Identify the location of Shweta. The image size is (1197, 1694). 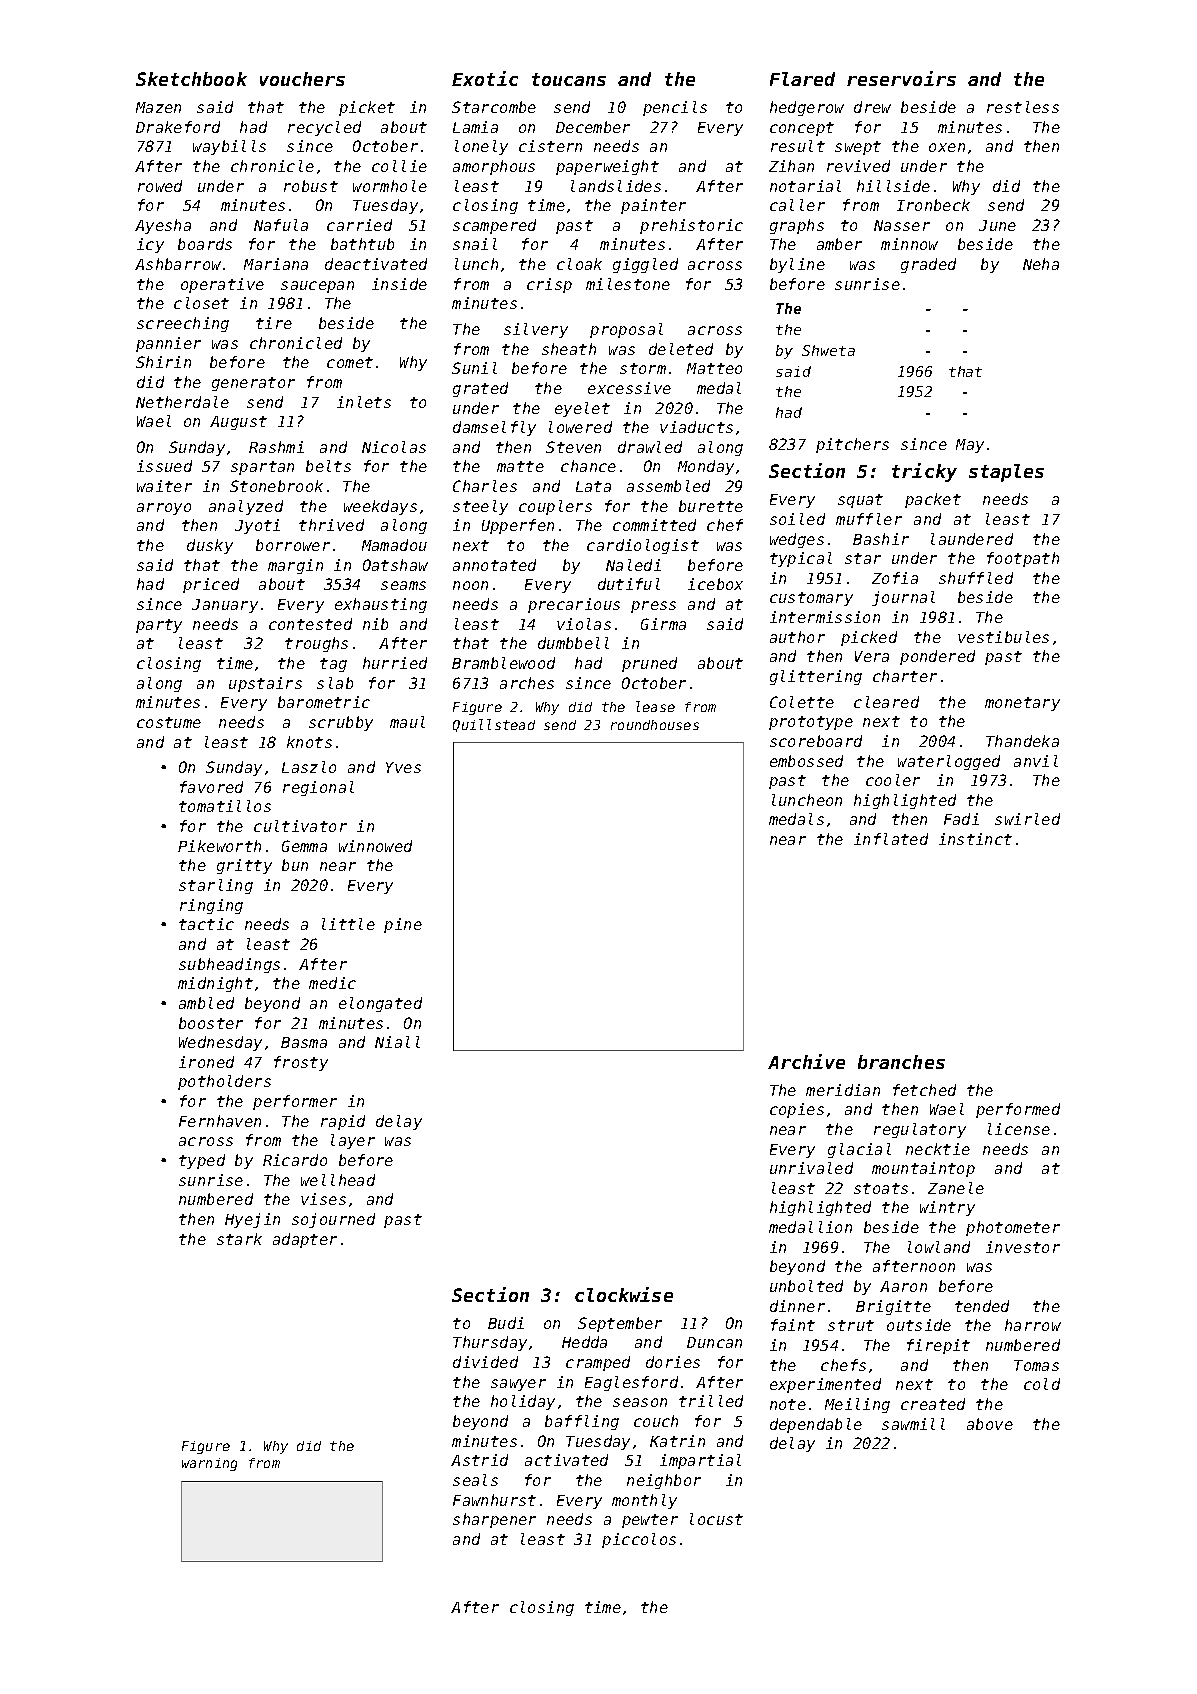
(828, 350).
